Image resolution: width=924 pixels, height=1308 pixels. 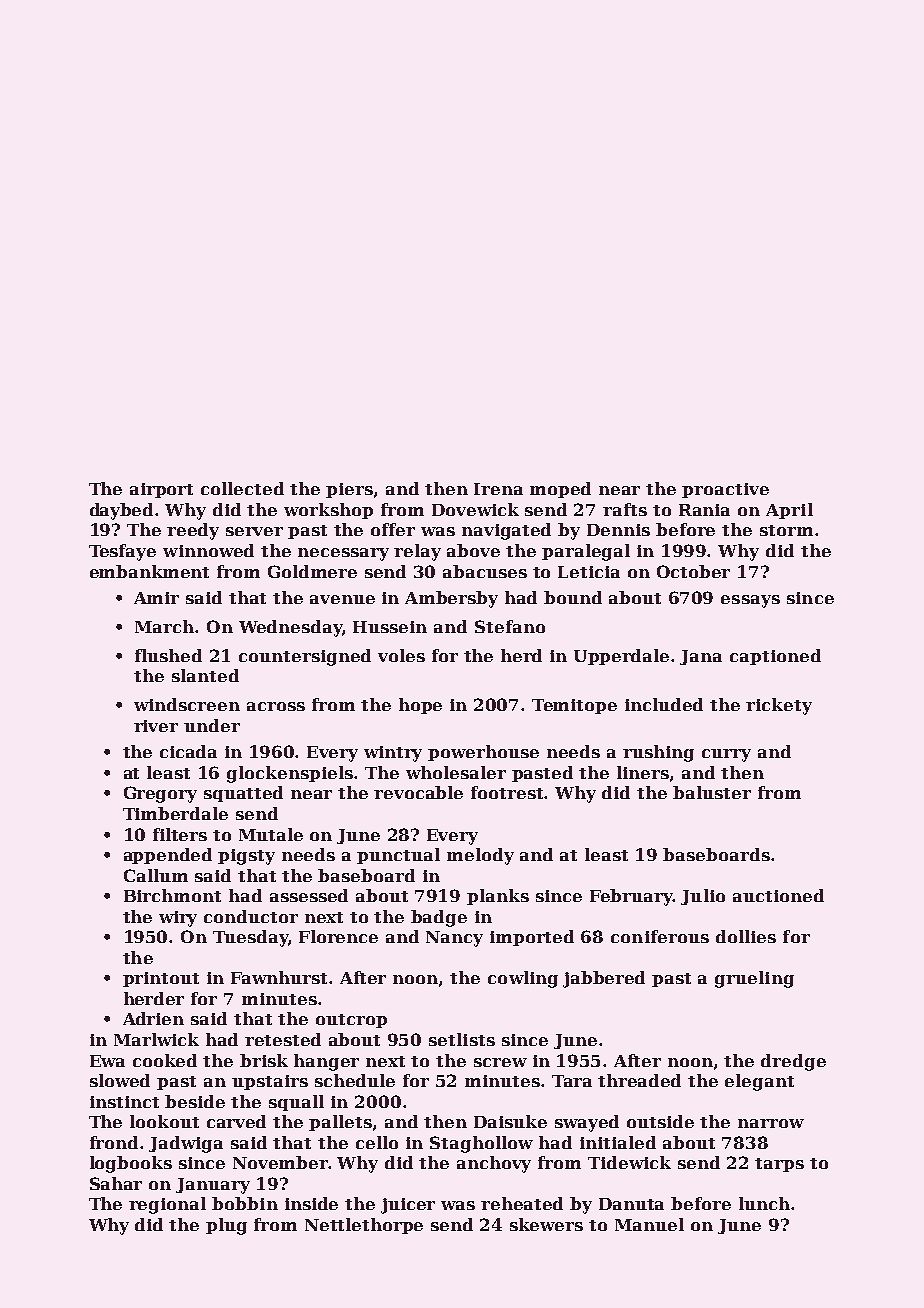 I want to click on Fawnhurst, so click(x=279, y=977).
